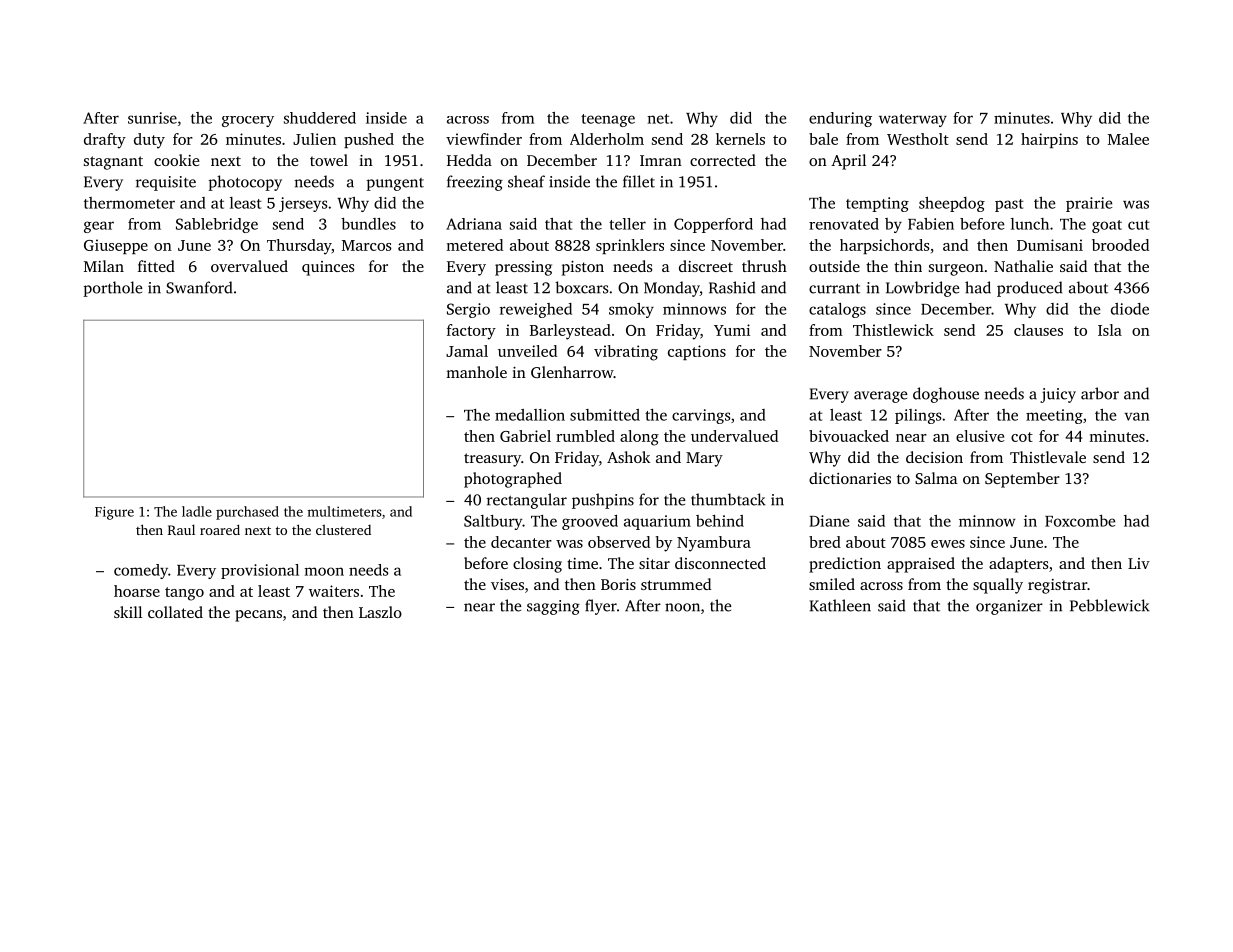  I want to click on enduring, so click(840, 119).
